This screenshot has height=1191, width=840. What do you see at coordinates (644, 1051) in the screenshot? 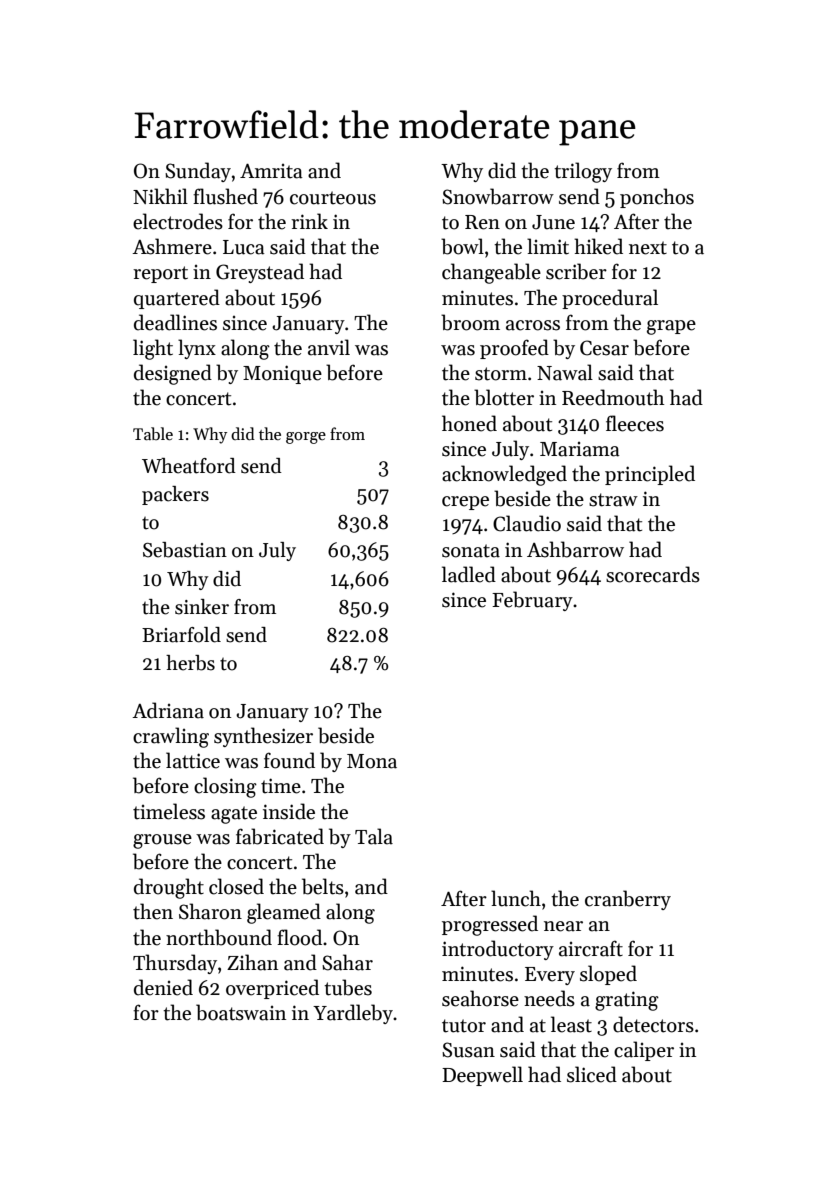
I see `caliper` at bounding box center [644, 1051].
